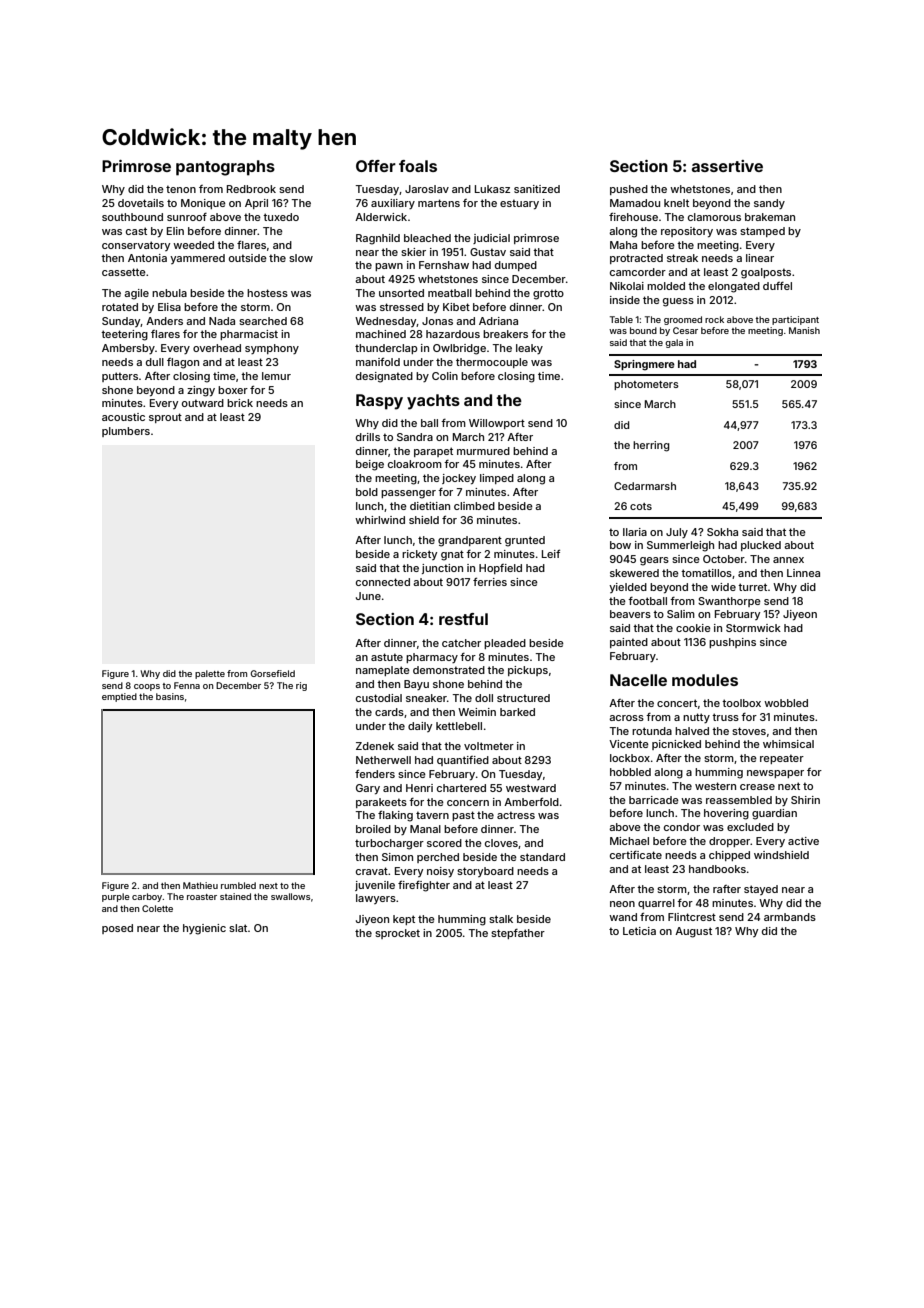 The height and width of the screenshot is (1308, 924). Describe the element at coordinates (238, 928) in the screenshot. I see `slat` at that location.
